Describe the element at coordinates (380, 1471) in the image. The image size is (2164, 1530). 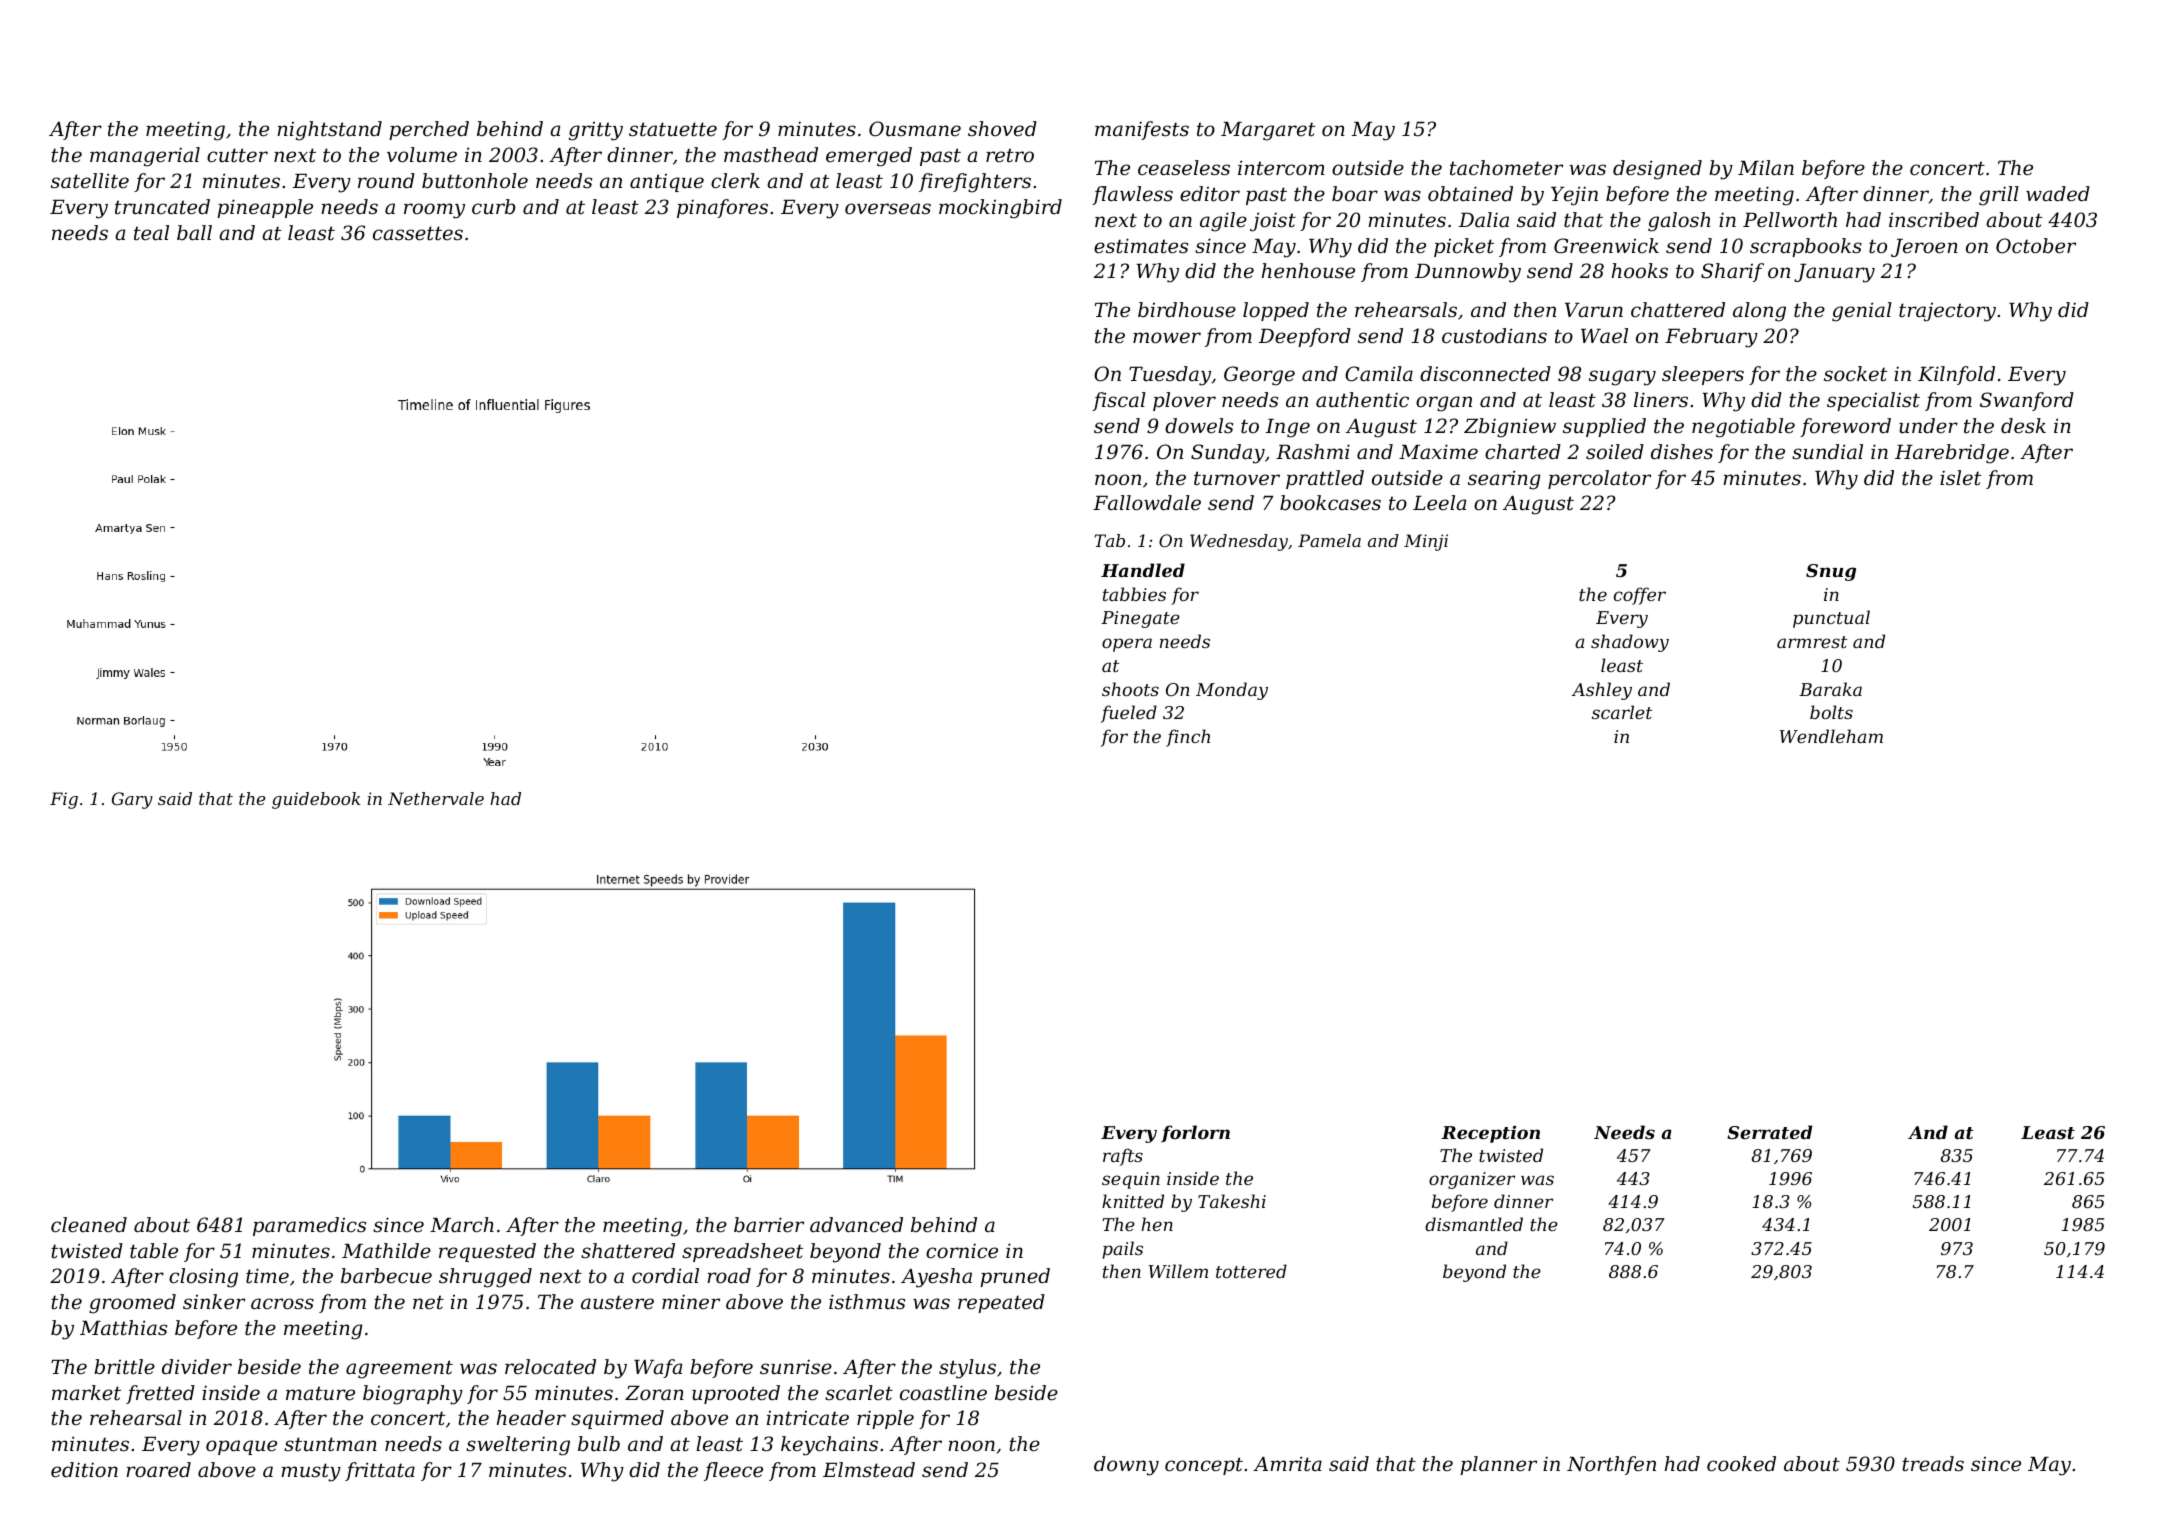
I see `frittata` at that location.
